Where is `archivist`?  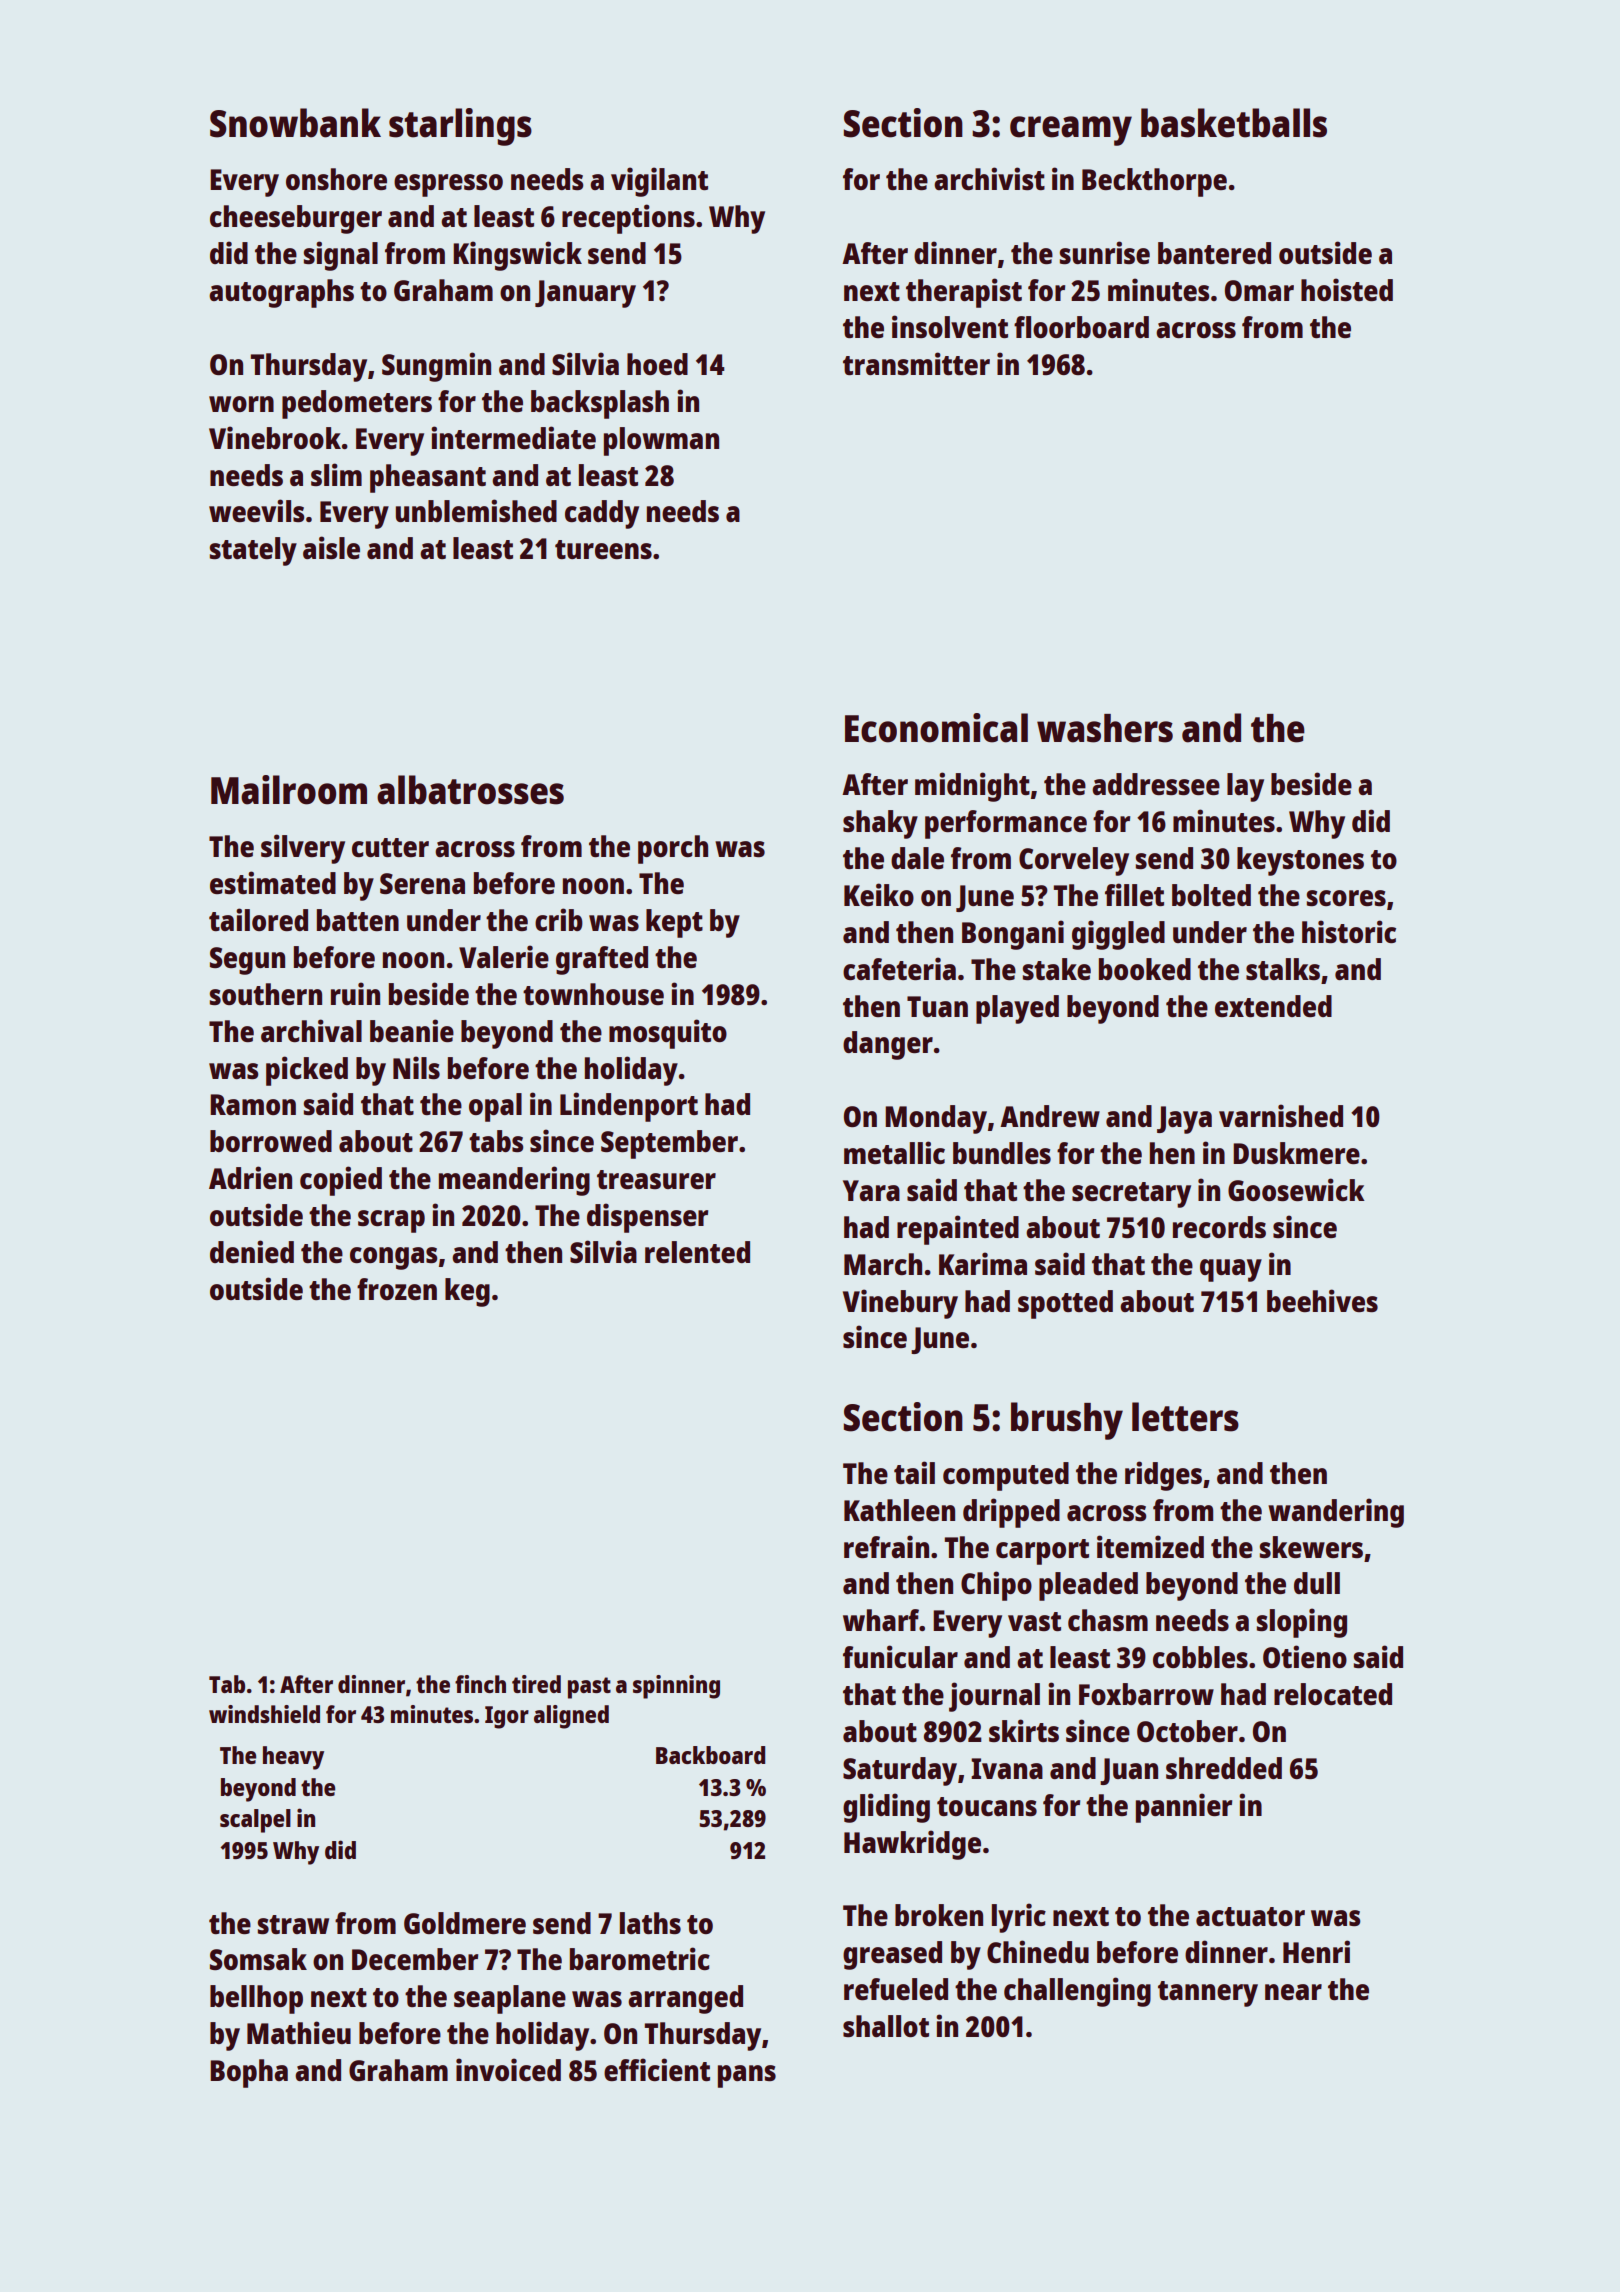 archivist is located at coordinates (989, 178).
